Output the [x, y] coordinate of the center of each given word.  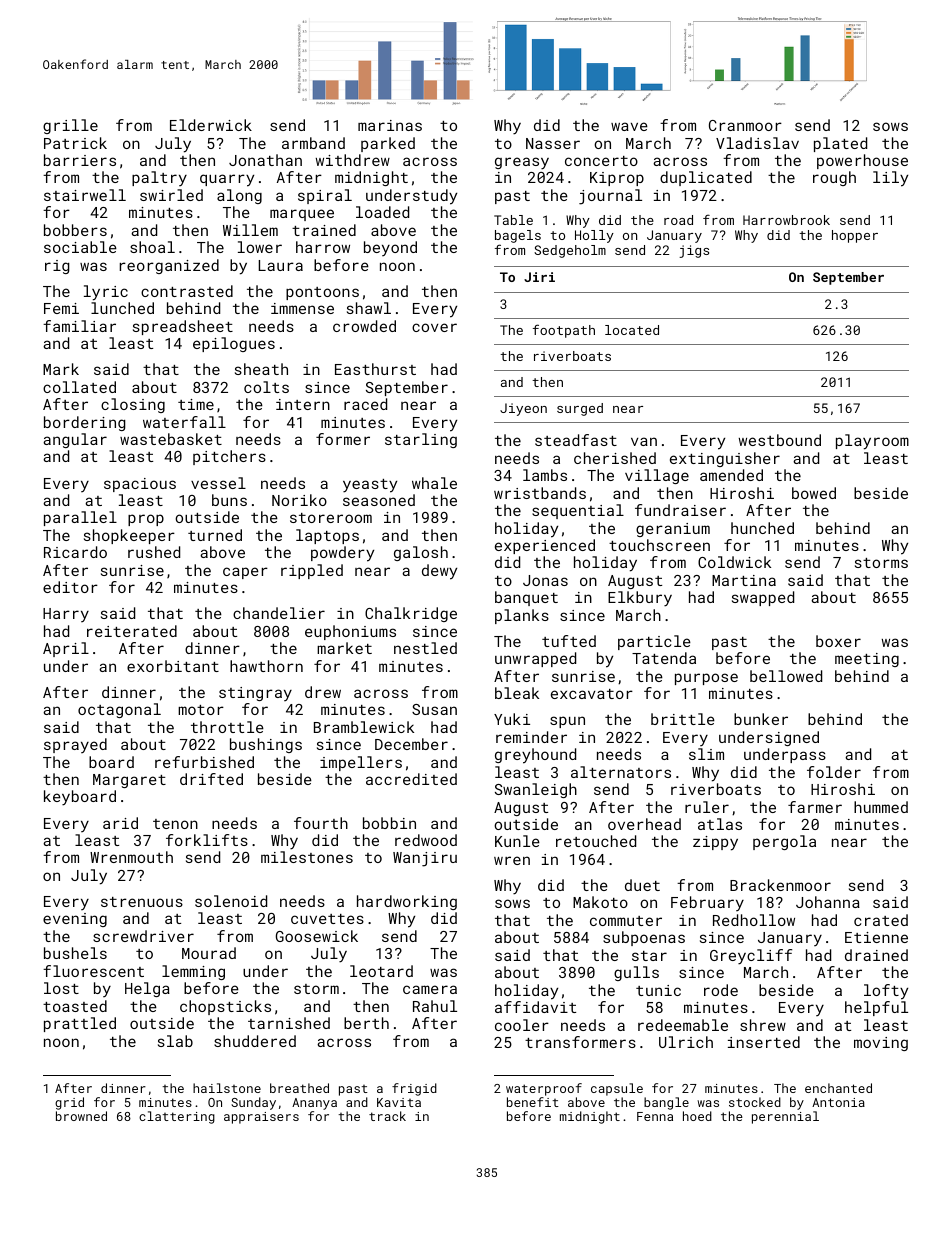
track [387, 1116]
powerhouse [862, 161]
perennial [785, 1117]
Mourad [209, 953]
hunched [762, 528]
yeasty [370, 486]
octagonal [119, 710]
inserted [764, 1042]
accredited [411, 779]
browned [81, 1116]
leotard [381, 971]
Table [513, 220]
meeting [867, 660]
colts [266, 387]
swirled [171, 195]
